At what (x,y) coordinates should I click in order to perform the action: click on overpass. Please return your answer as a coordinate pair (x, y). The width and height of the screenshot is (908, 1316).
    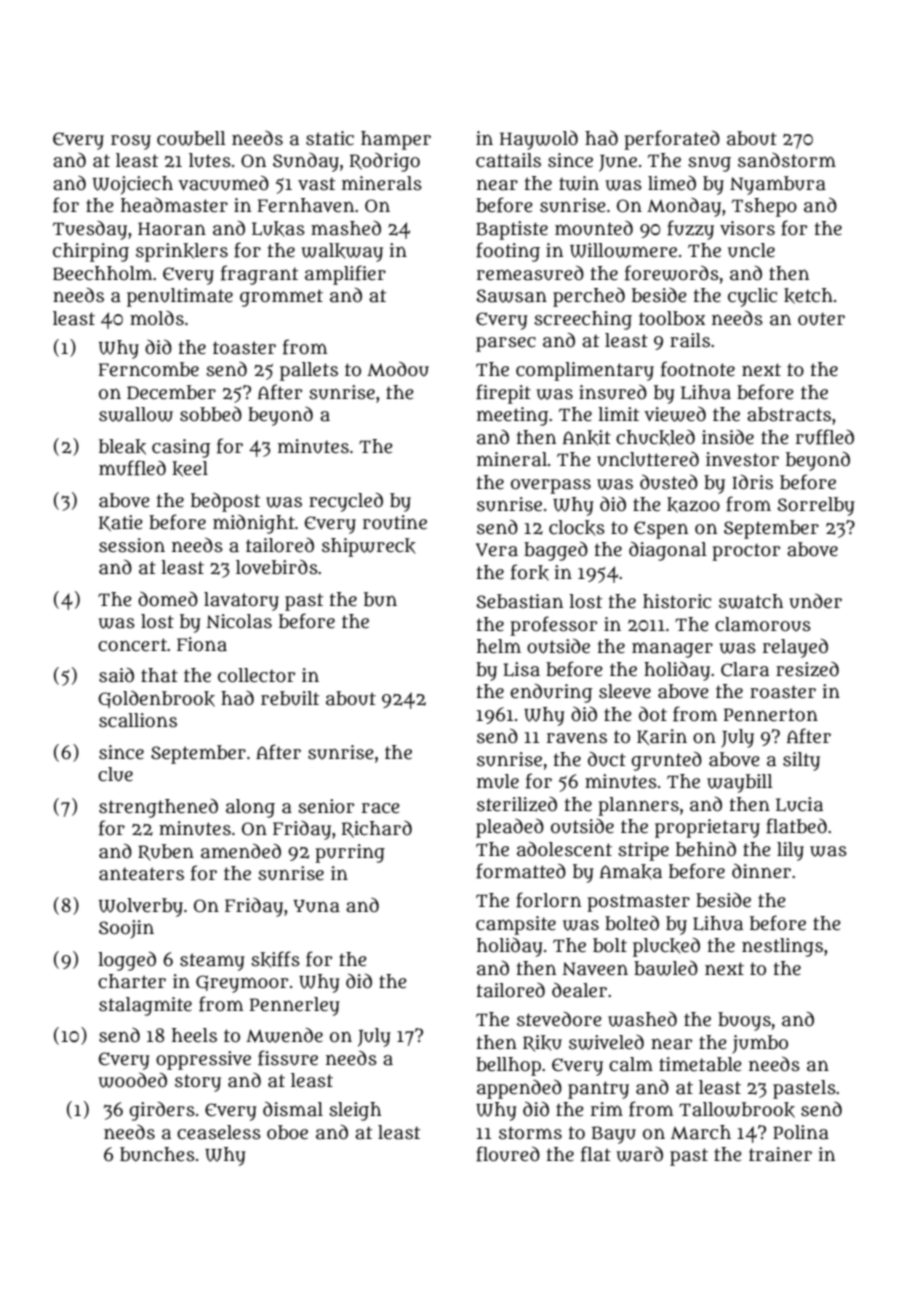
    Looking at the image, I should click on (551, 486).
